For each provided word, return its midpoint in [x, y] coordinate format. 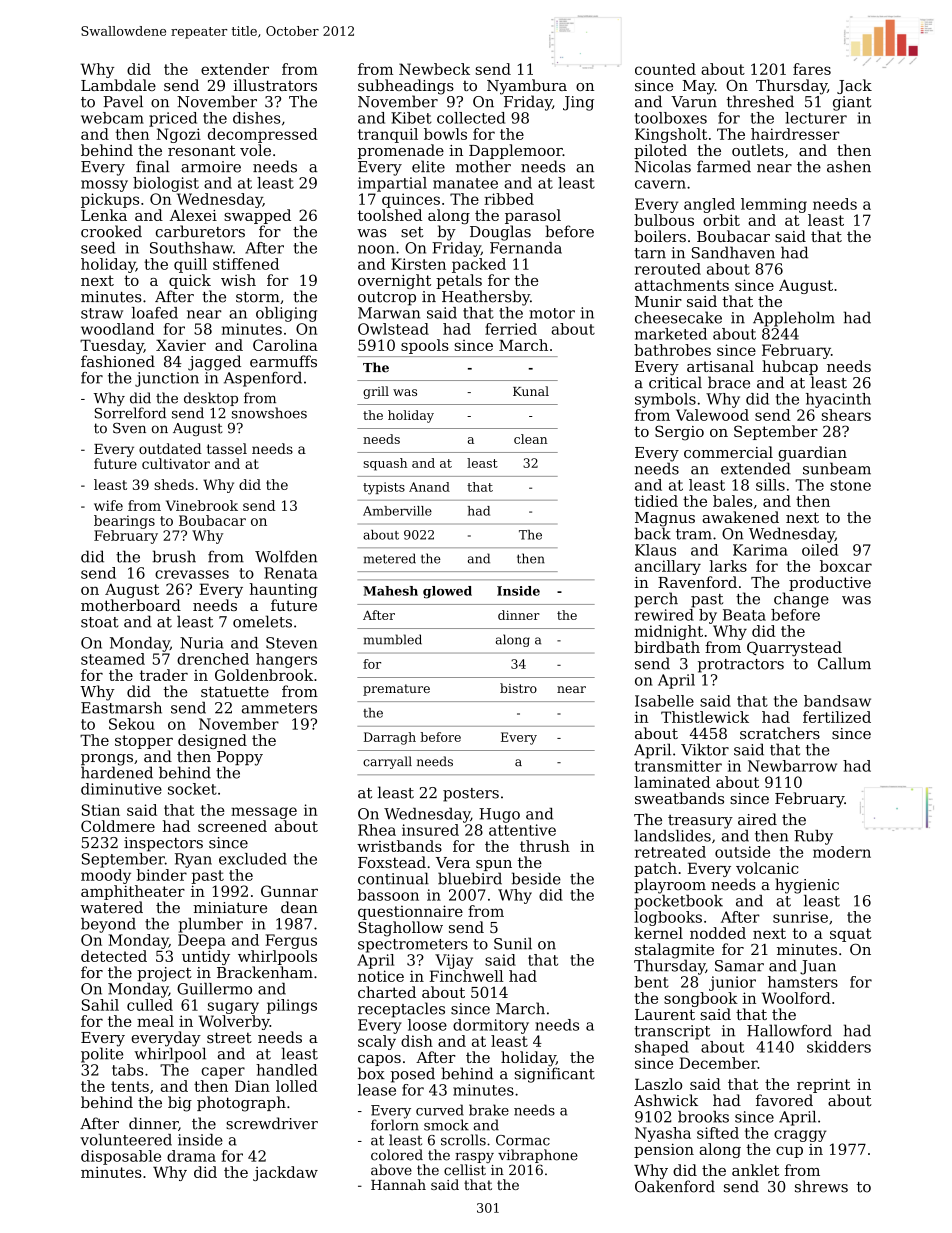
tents [130, 1086]
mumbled [393, 639]
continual [393, 878]
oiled [820, 550]
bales [732, 501]
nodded [718, 933]
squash [385, 464]
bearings [124, 522]
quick [190, 281]
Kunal [531, 391]
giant [852, 103]
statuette [235, 692]
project [164, 974]
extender [235, 69]
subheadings [406, 87]
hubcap [790, 367]
